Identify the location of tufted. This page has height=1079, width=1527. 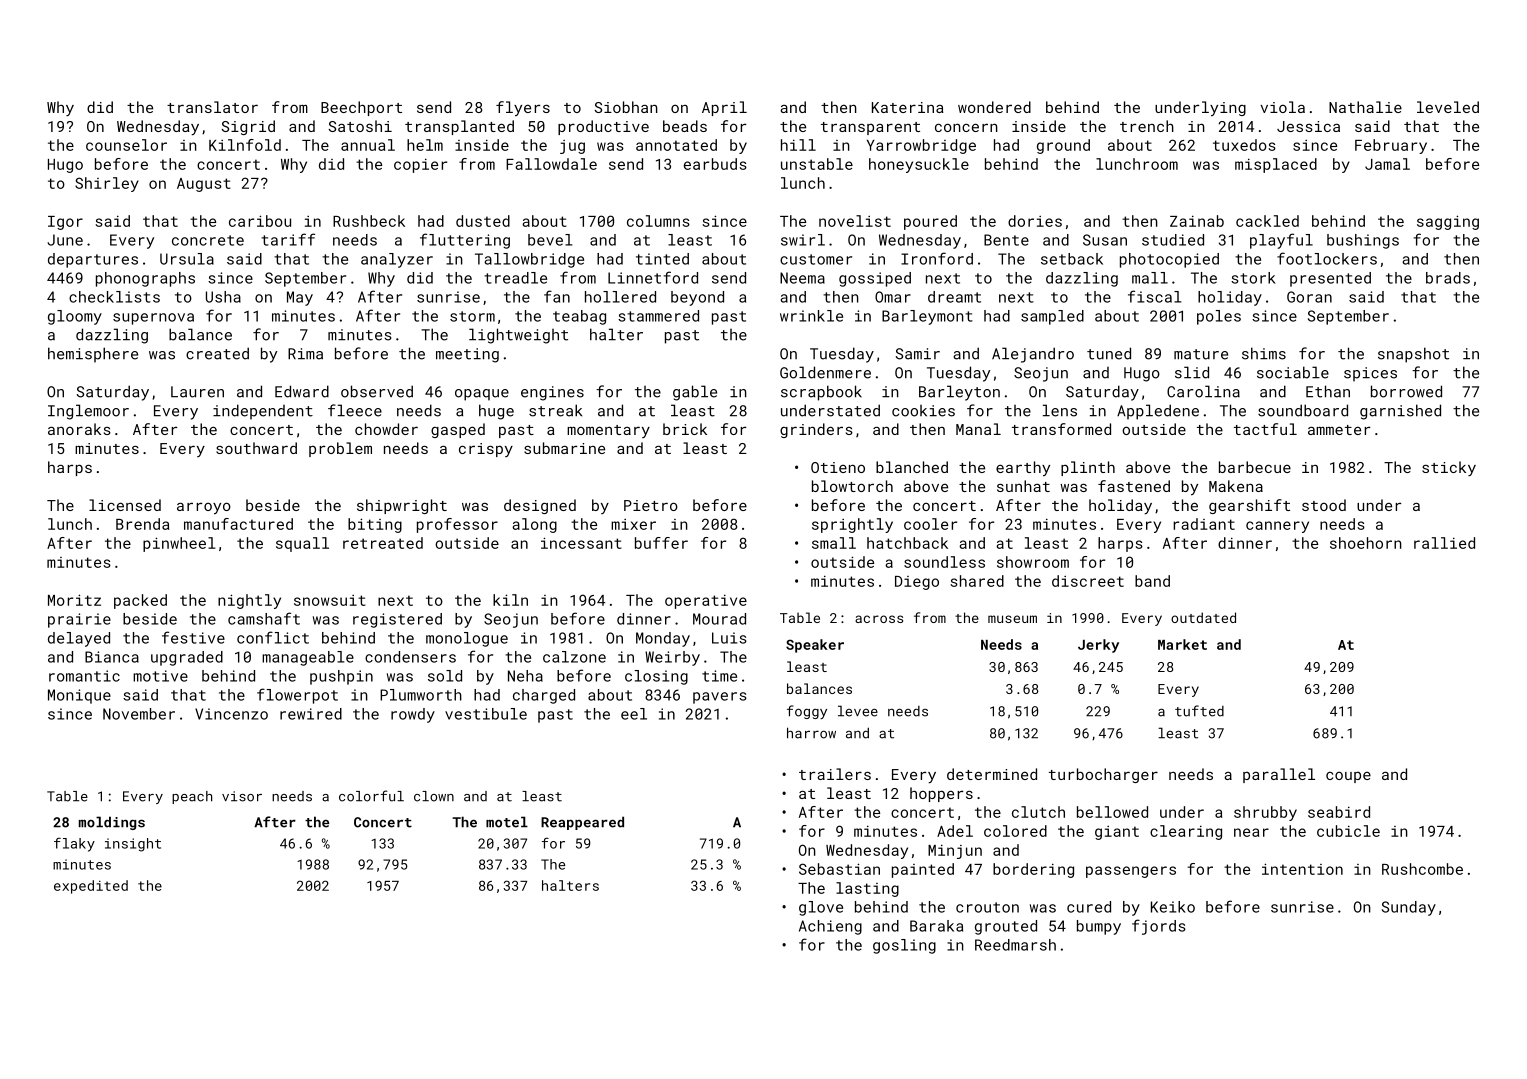
(1199, 711).
